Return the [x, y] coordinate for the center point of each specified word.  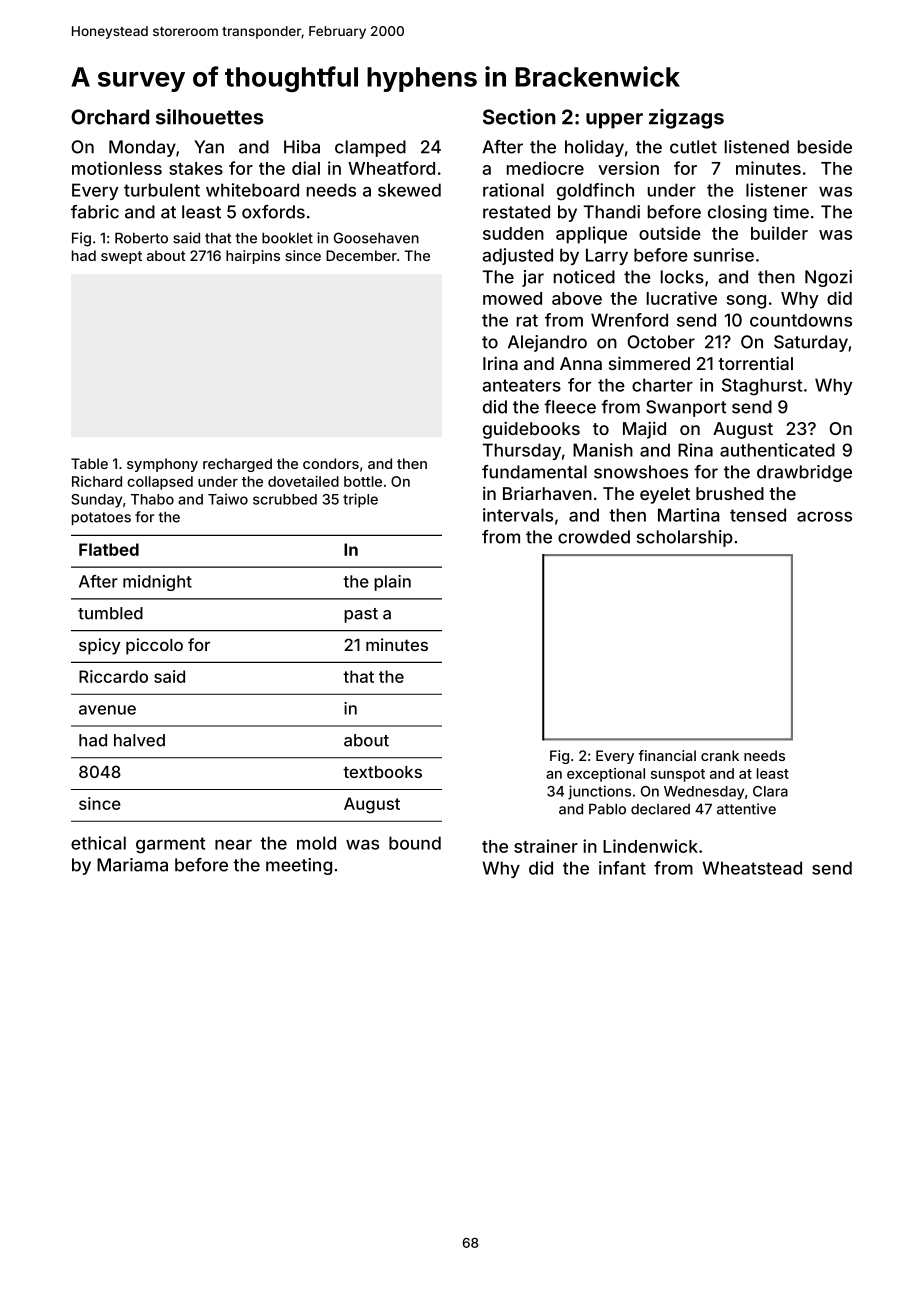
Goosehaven [376, 238]
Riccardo [113, 676]
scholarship [685, 538]
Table [89, 463]
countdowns [801, 320]
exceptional [606, 775]
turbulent [162, 190]
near [233, 845]
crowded [594, 537]
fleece [570, 407]
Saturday [811, 343]
